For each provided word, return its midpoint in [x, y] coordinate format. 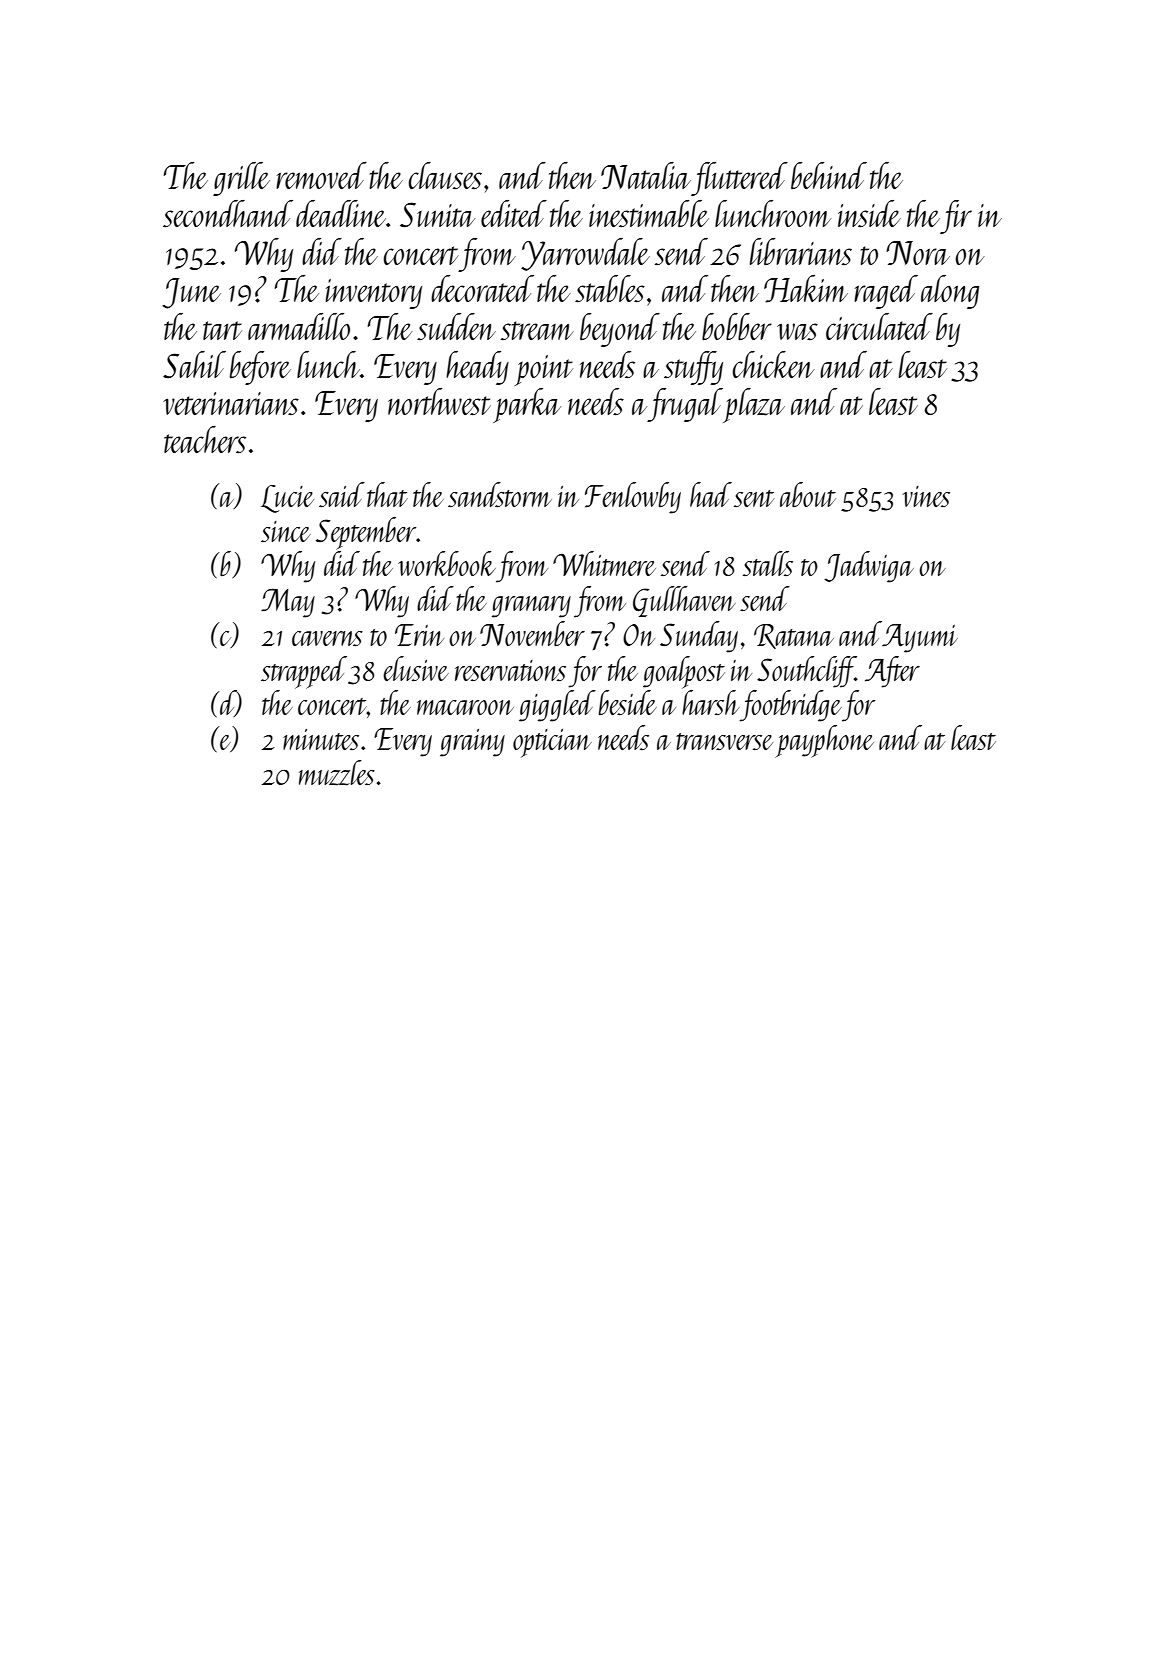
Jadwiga [869, 567]
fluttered [739, 179]
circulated [879, 326]
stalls [768, 563]
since [286, 531]
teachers [205, 440]
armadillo [299, 326]
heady [477, 368]
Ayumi [920, 638]
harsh [711, 702]
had [711, 494]
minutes [321, 739]
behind [829, 175]
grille [241, 179]
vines [926, 496]
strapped [304, 672]
